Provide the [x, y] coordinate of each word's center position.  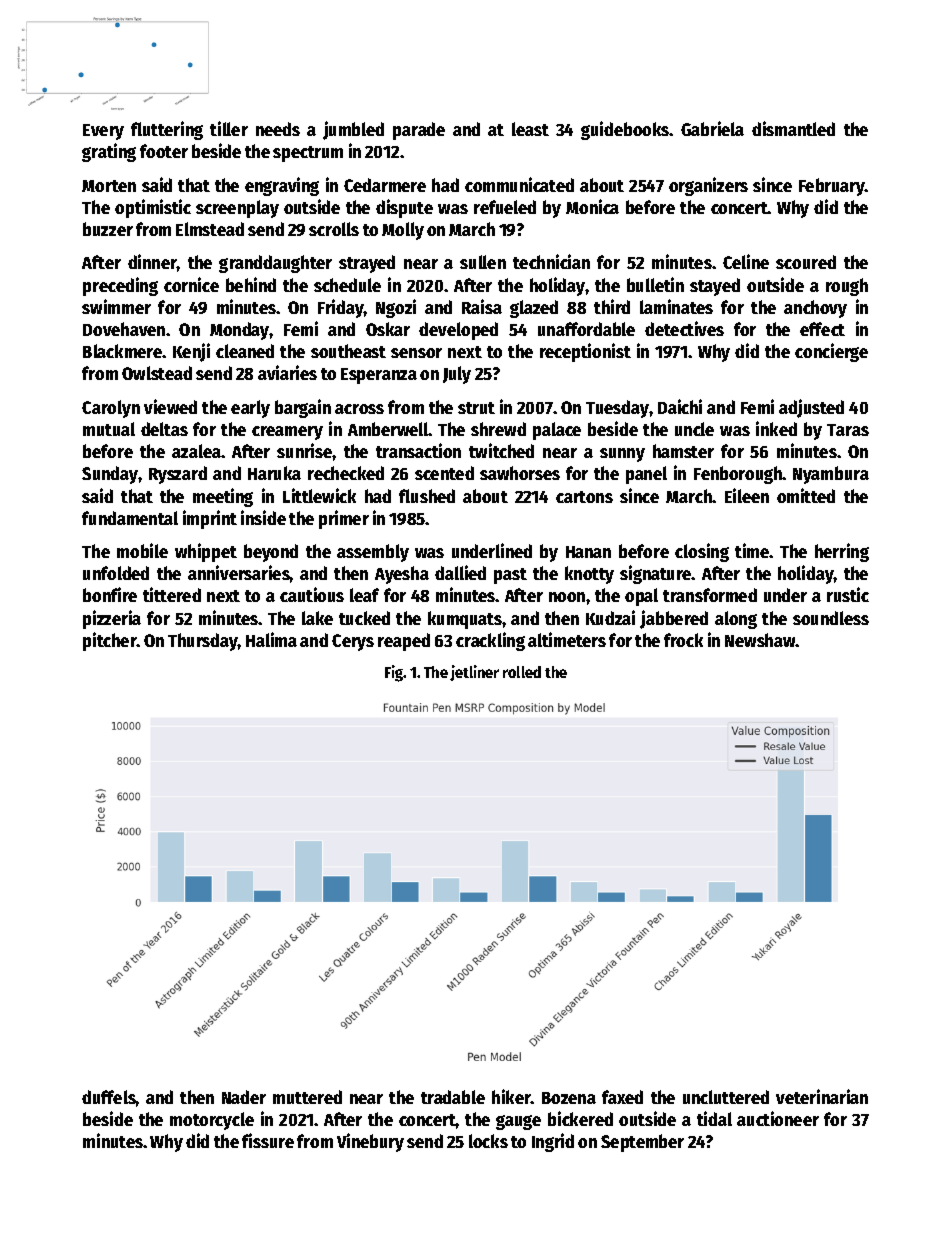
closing [702, 552]
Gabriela [712, 128]
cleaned [245, 351]
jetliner [474, 673]
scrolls [334, 229]
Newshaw [760, 640]
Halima [271, 639]
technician [551, 261]
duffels [109, 1097]
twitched [501, 450]
